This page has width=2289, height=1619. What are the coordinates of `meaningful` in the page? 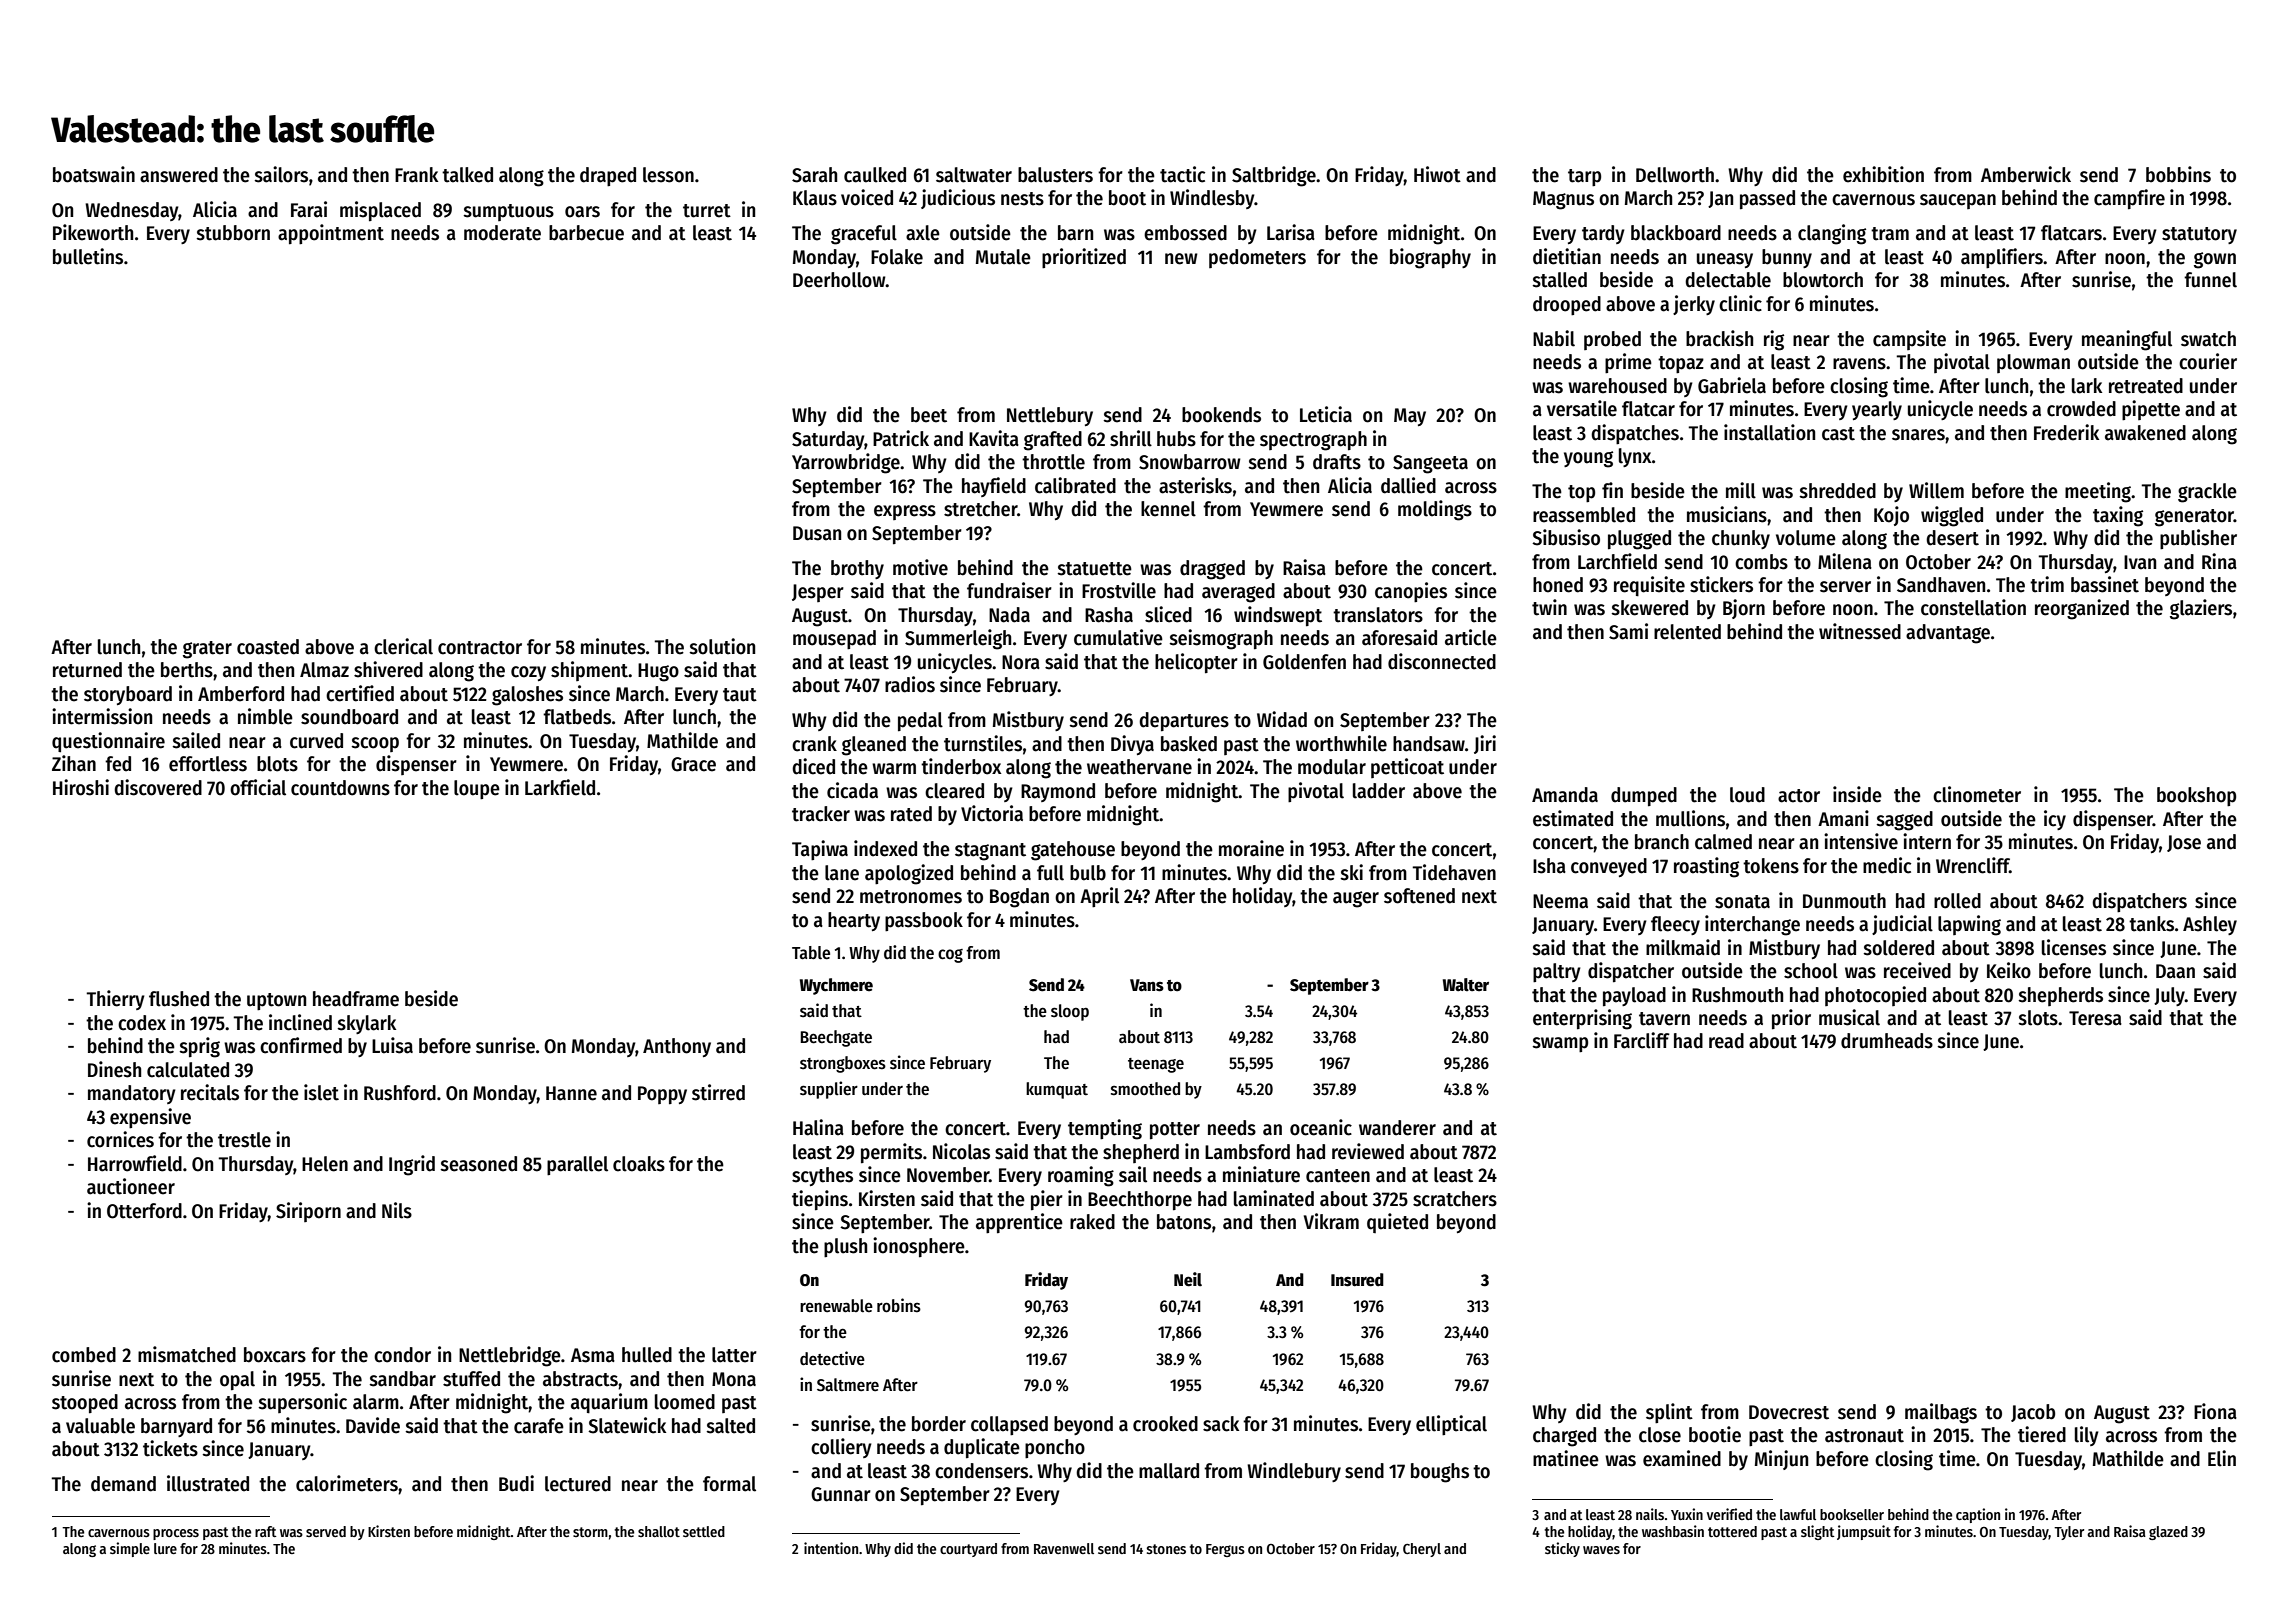 It's located at (2127, 340).
